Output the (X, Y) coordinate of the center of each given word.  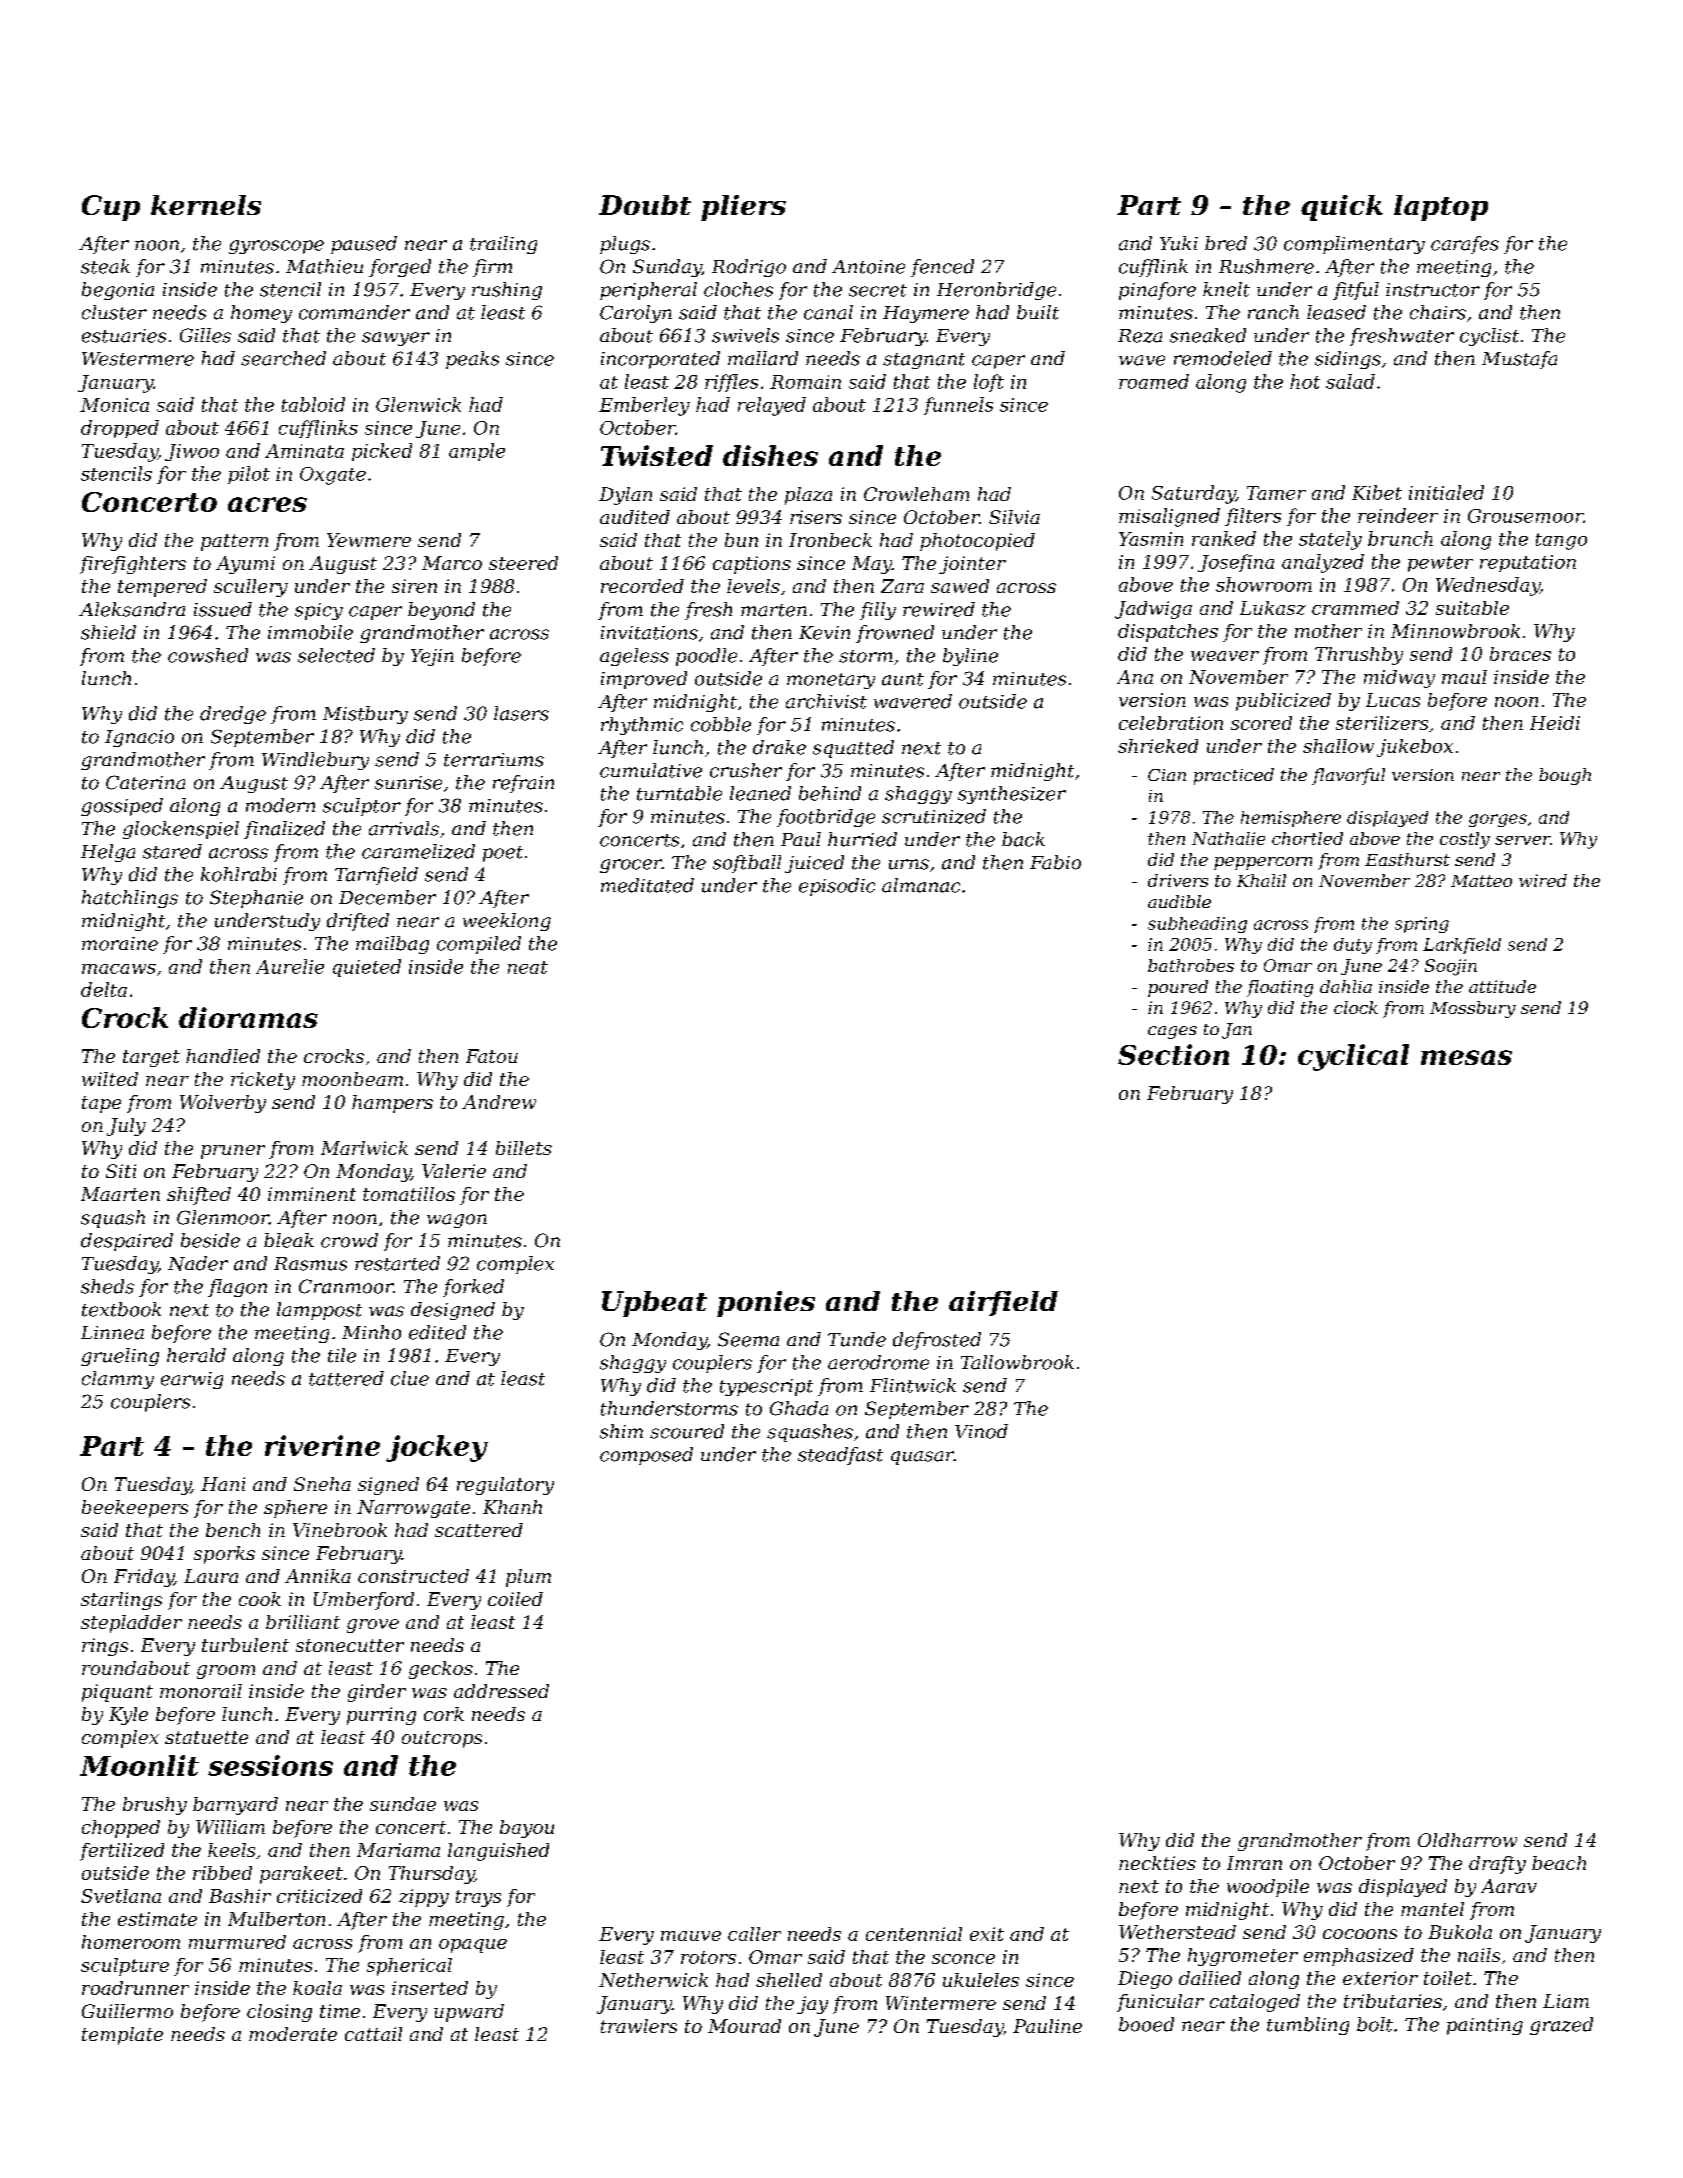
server (1522, 840)
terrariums (494, 760)
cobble (721, 724)
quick (1342, 208)
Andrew (499, 1102)
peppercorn (1263, 863)
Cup (111, 208)
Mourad (744, 2026)
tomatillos (409, 1194)
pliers (743, 208)
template (122, 2036)
